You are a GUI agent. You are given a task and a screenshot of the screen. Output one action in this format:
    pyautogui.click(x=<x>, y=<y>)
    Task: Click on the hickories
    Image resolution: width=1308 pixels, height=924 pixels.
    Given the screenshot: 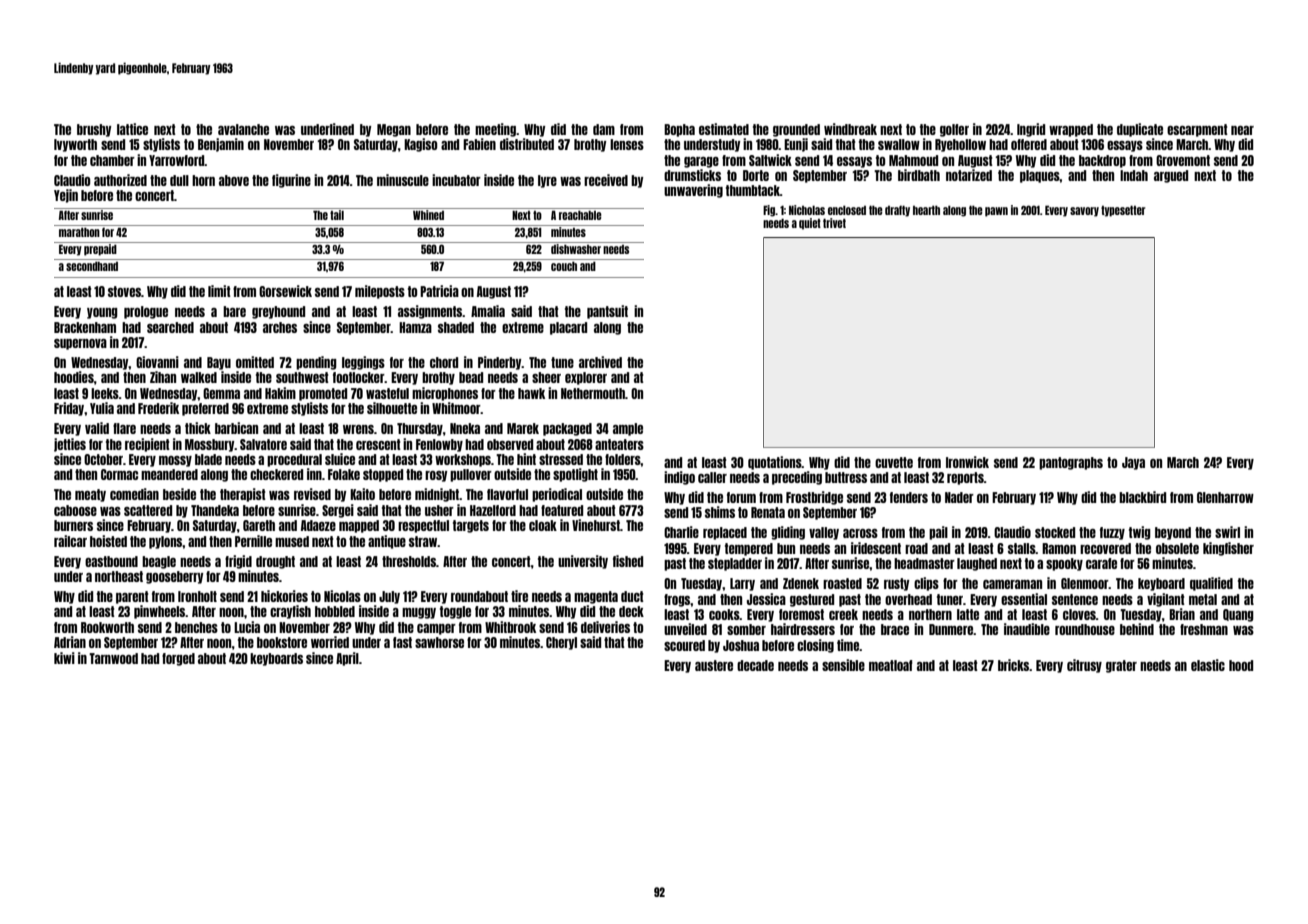 What is the action you would take?
    pyautogui.click(x=284, y=596)
